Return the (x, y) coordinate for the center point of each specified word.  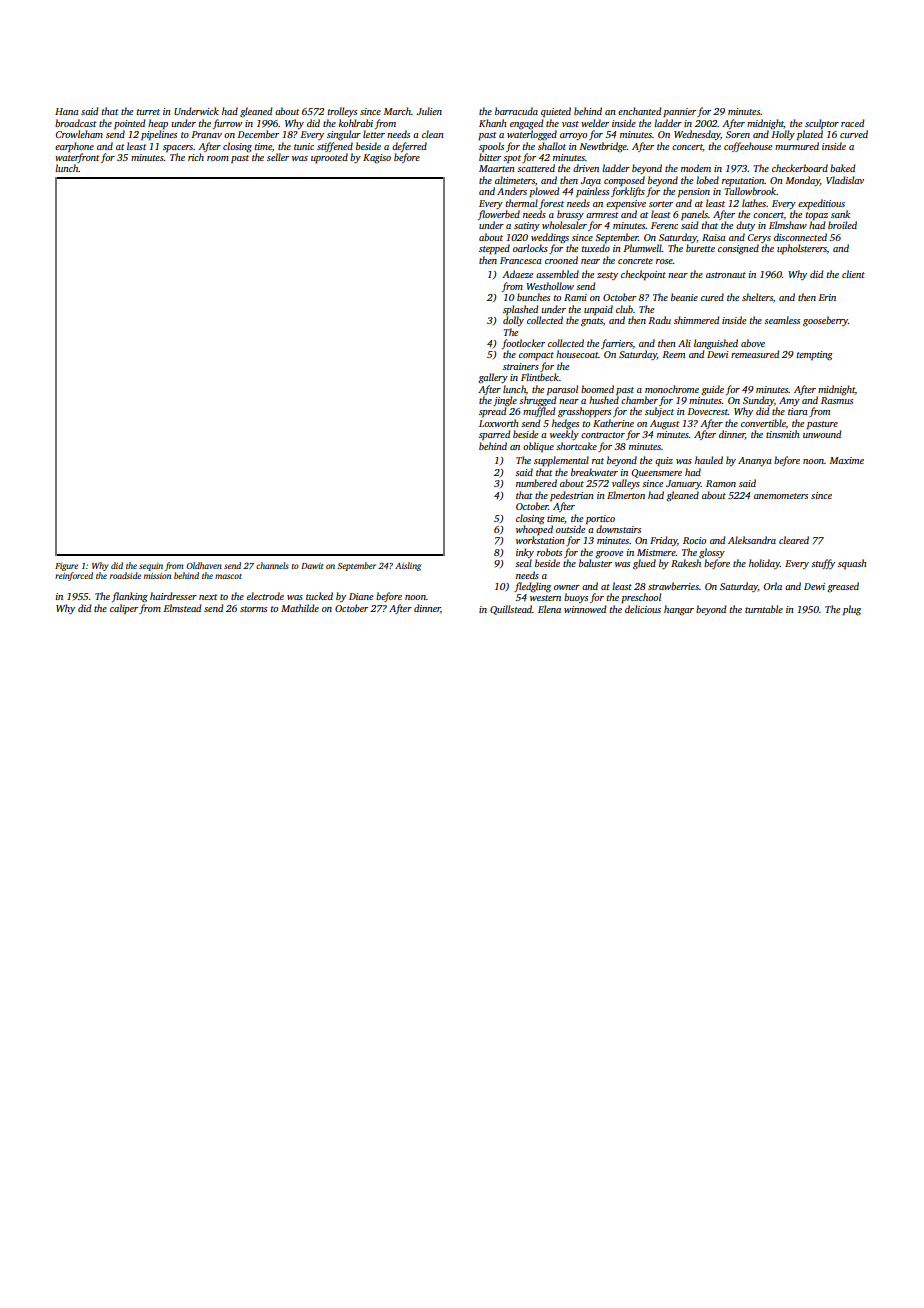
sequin (151, 567)
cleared (794, 540)
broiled (842, 225)
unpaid (598, 310)
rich (196, 157)
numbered (536, 483)
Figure (66, 567)
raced (852, 123)
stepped (494, 249)
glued (644, 564)
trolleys (342, 112)
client (853, 274)
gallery (493, 378)
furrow (227, 124)
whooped (534, 530)
